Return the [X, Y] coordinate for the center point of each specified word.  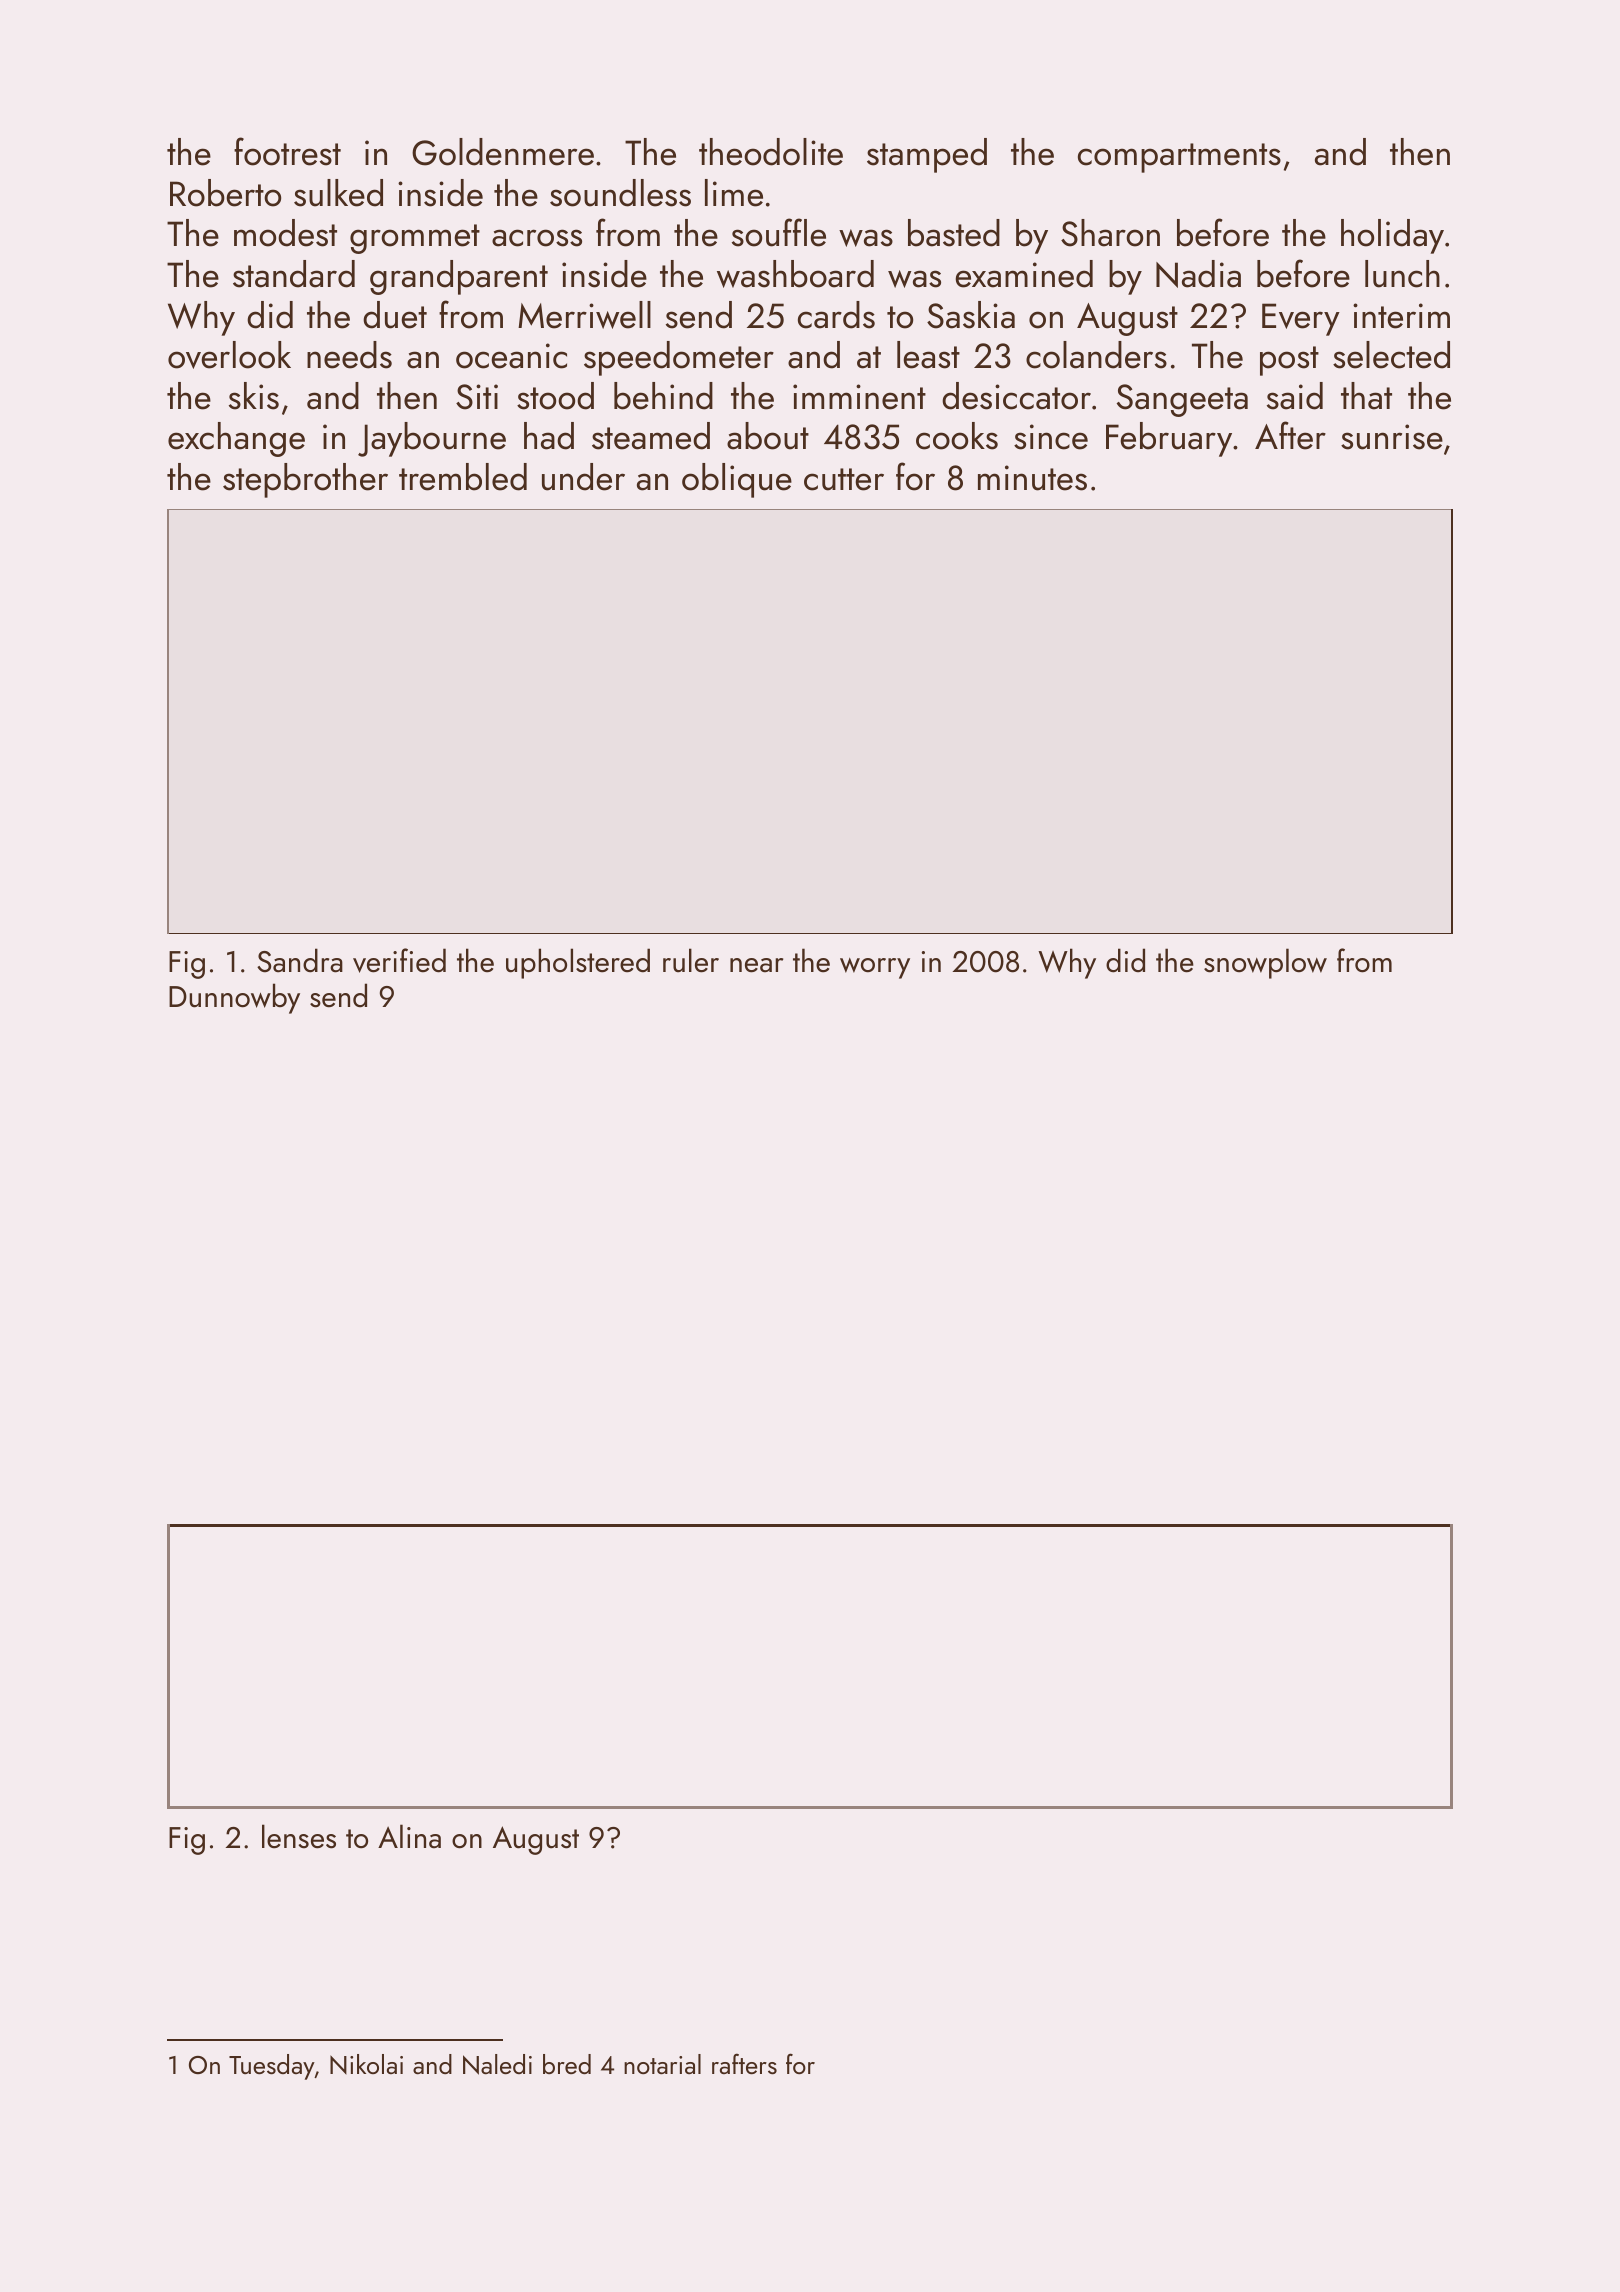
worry [875, 968]
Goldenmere [503, 152]
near [756, 965]
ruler [691, 960]
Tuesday [272, 2067]
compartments [1179, 158]
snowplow [1265, 963]
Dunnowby [234, 998]
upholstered [578, 963]
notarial [662, 2064]
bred [567, 2064]
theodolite [771, 152]
